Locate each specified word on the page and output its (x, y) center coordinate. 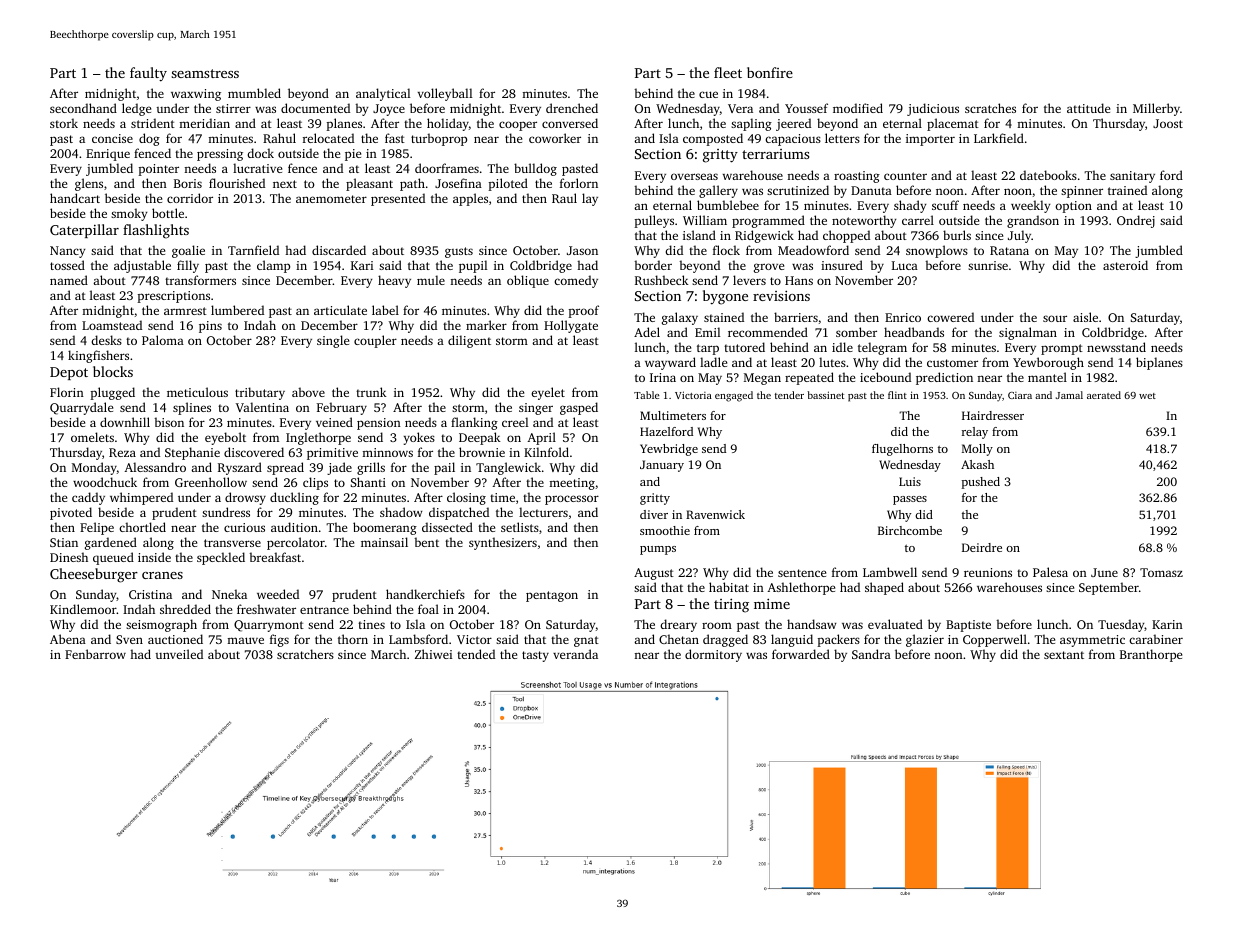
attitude (1088, 108)
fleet (728, 72)
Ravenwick (715, 514)
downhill (125, 422)
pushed (981, 483)
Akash (977, 464)
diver (654, 514)
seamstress (205, 73)
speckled (221, 558)
